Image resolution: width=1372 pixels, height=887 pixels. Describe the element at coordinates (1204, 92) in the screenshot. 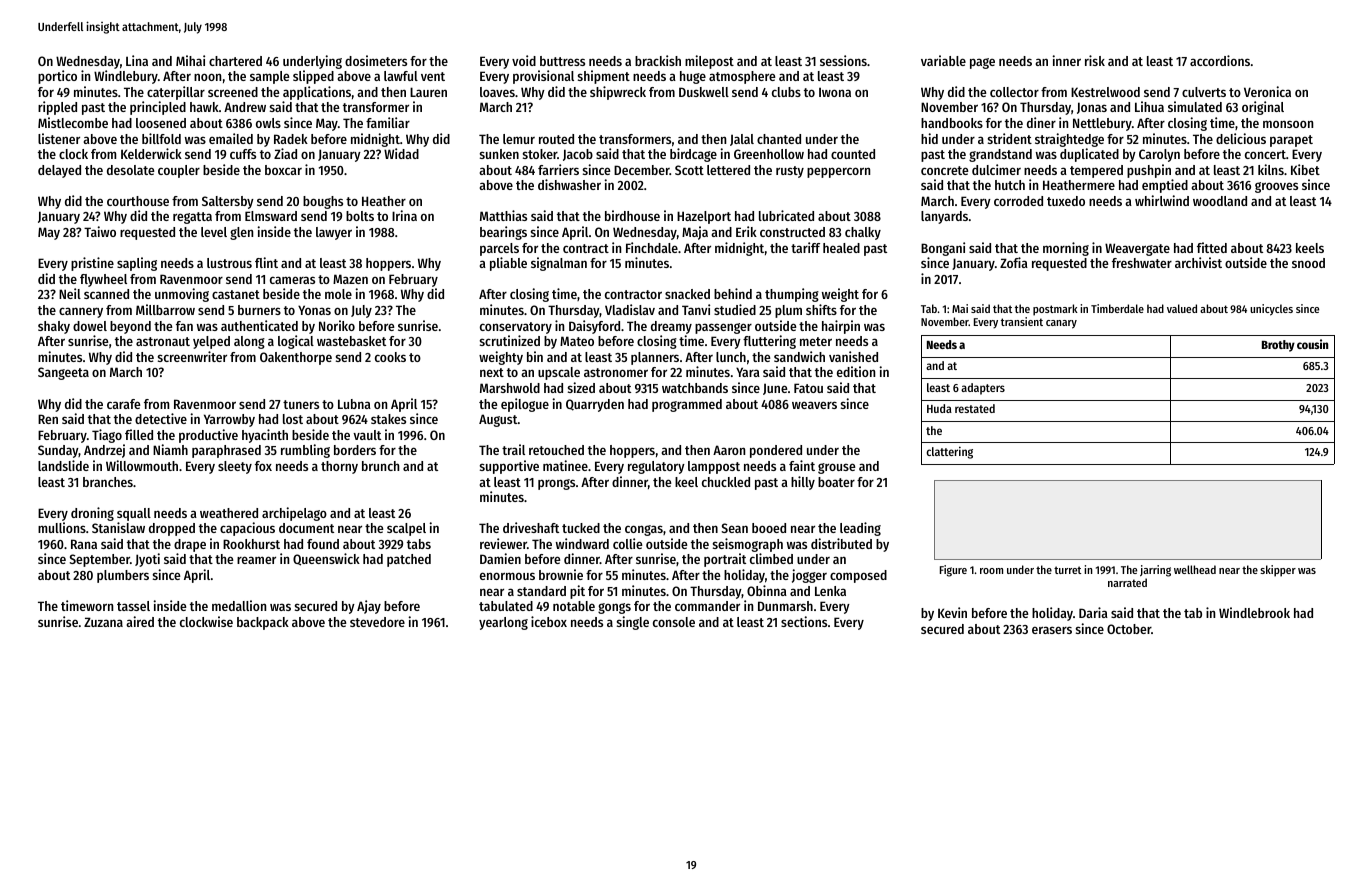

I see `culverts` at that location.
